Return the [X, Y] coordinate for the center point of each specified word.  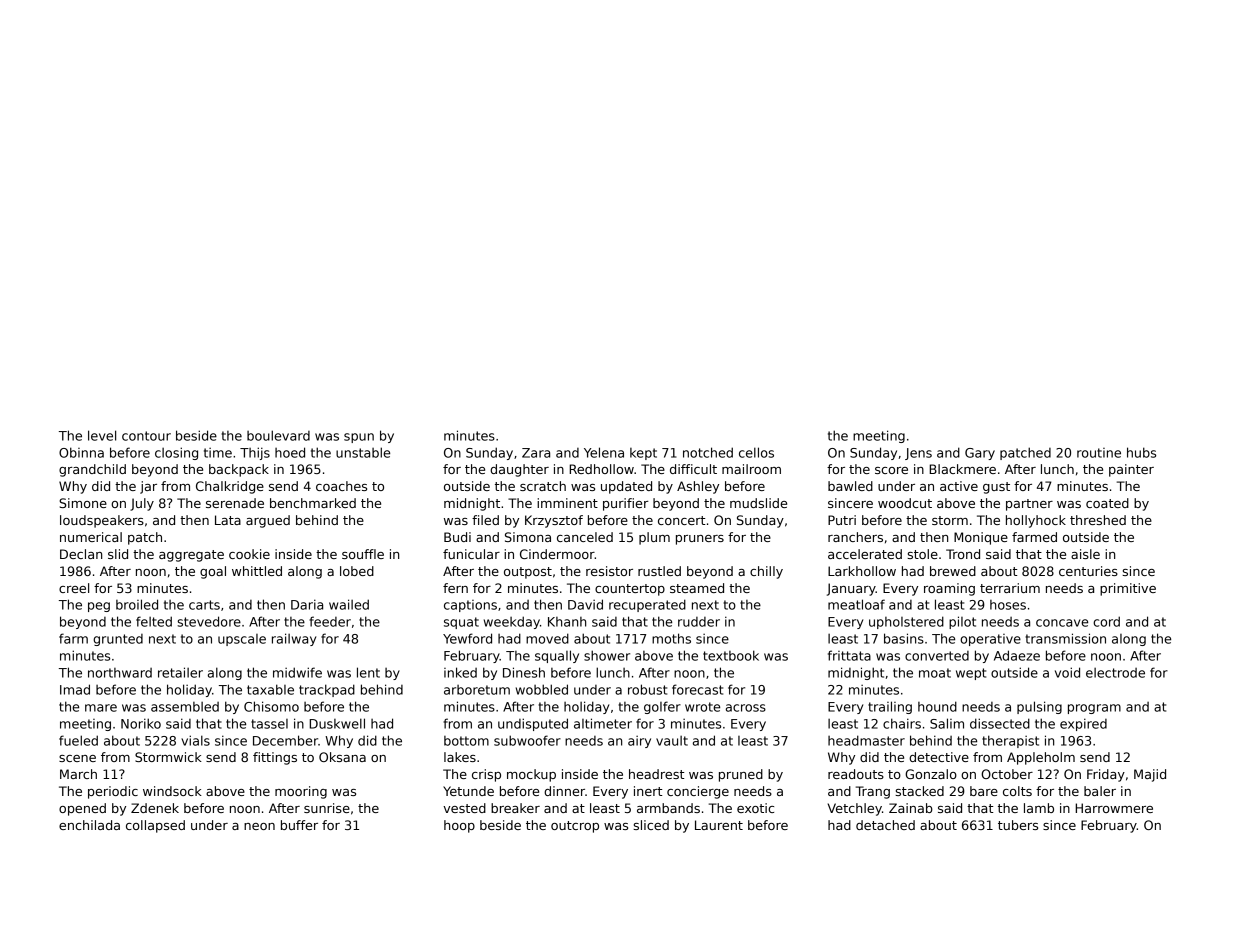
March [78, 774]
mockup [531, 775]
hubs [1141, 452]
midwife [297, 672]
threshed [1098, 520]
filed [485, 520]
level [102, 435]
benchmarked [313, 503]
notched [708, 452]
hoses [1008, 605]
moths [671, 638]
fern [455, 588]
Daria [307, 604]
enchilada [89, 825]
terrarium [1010, 588]
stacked [919, 791]
